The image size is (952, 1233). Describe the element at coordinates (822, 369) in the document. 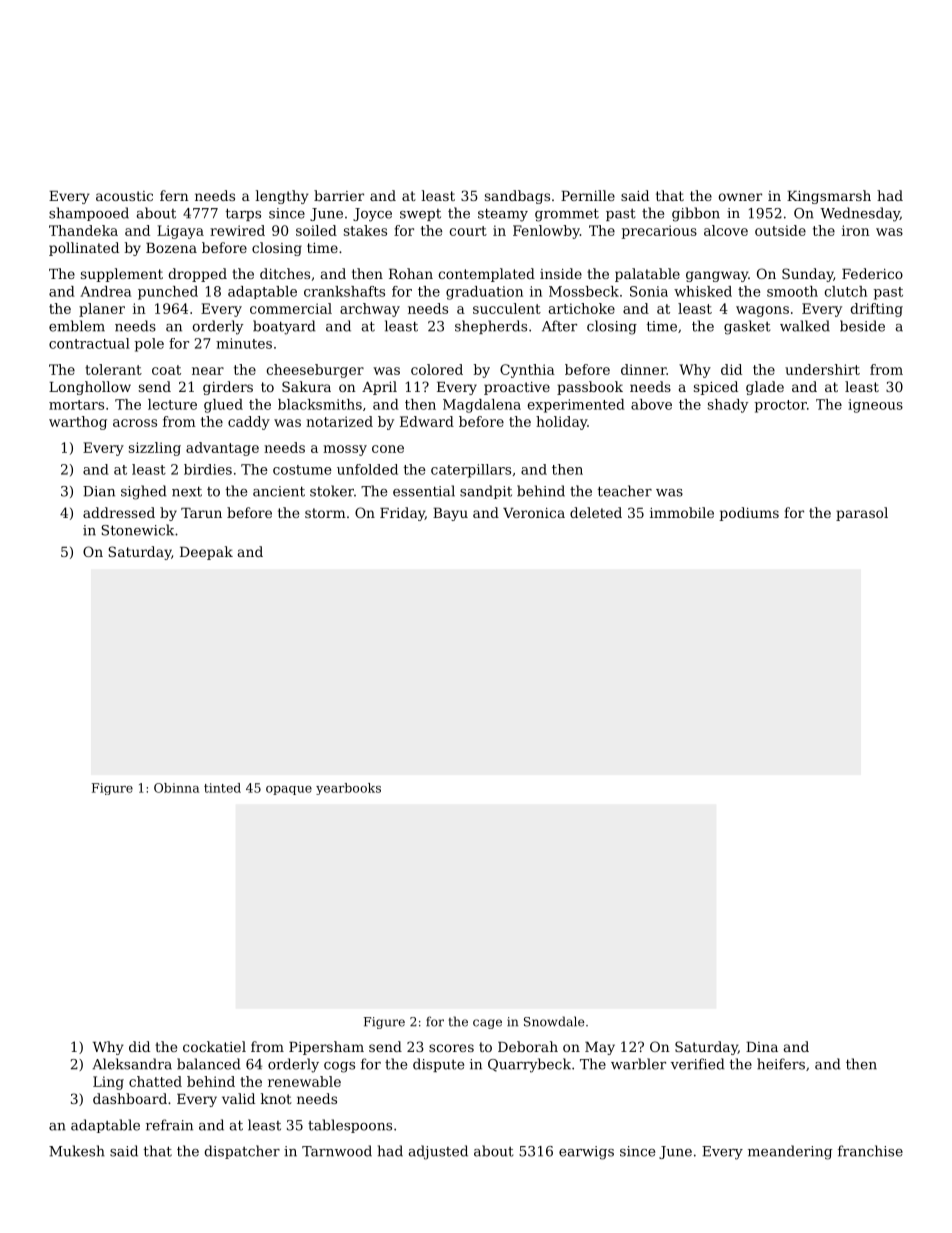

I see `undershirt` at that location.
